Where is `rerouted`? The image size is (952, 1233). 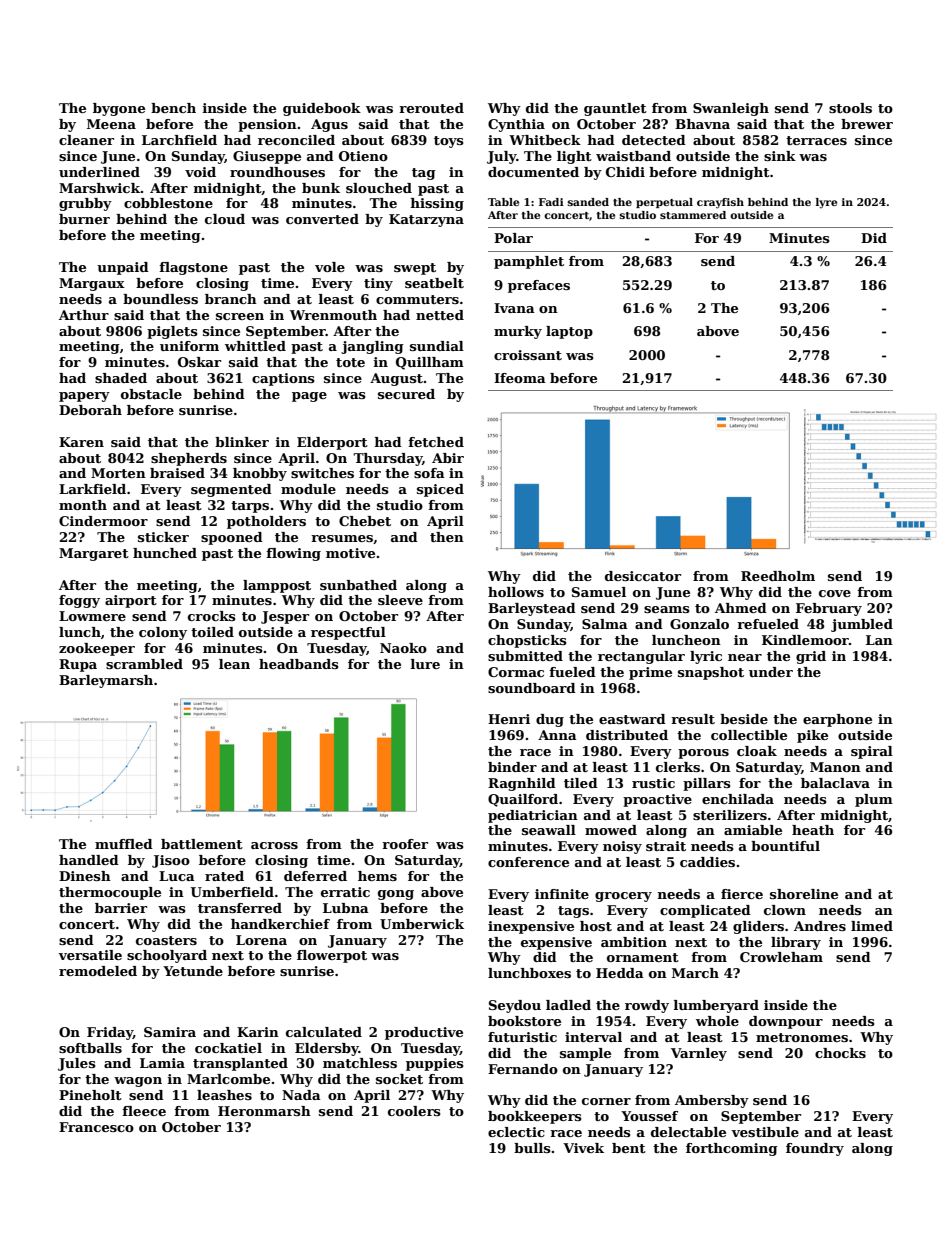 rerouted is located at coordinates (431, 108).
